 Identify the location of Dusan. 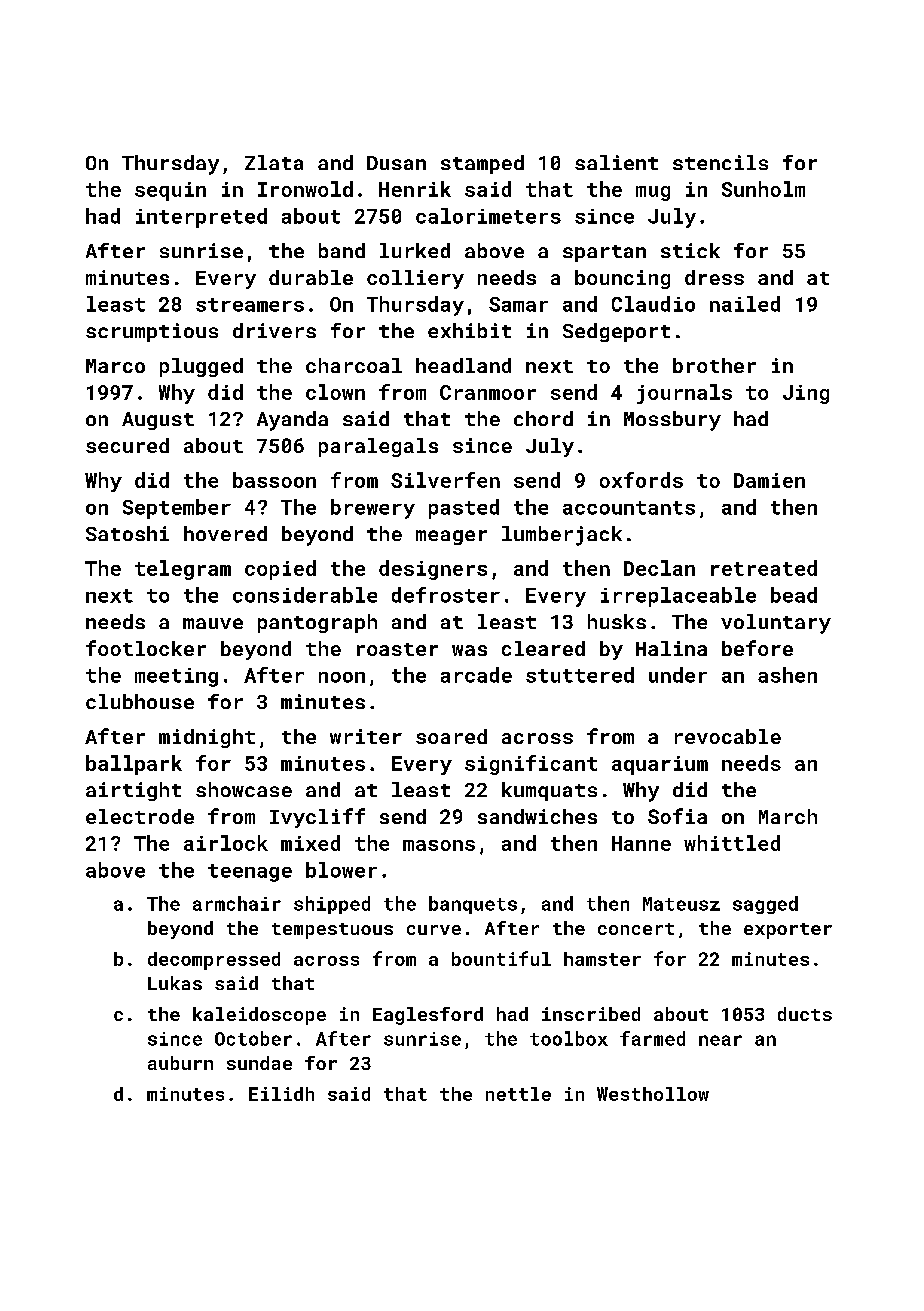
(396, 163).
